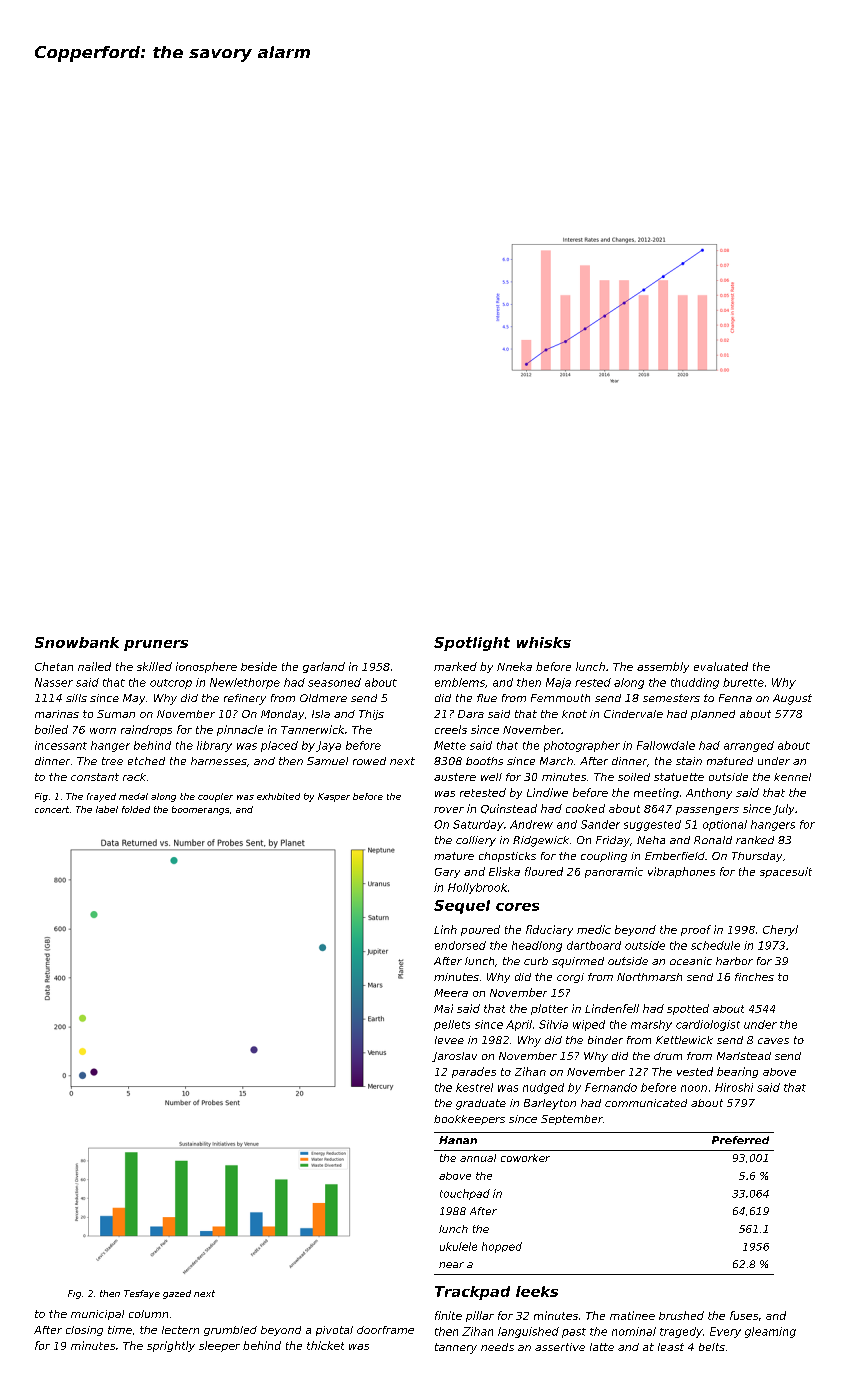 The height and width of the screenshot is (1400, 849). Describe the element at coordinates (219, 1346) in the screenshot. I see `sleeper` at that location.
